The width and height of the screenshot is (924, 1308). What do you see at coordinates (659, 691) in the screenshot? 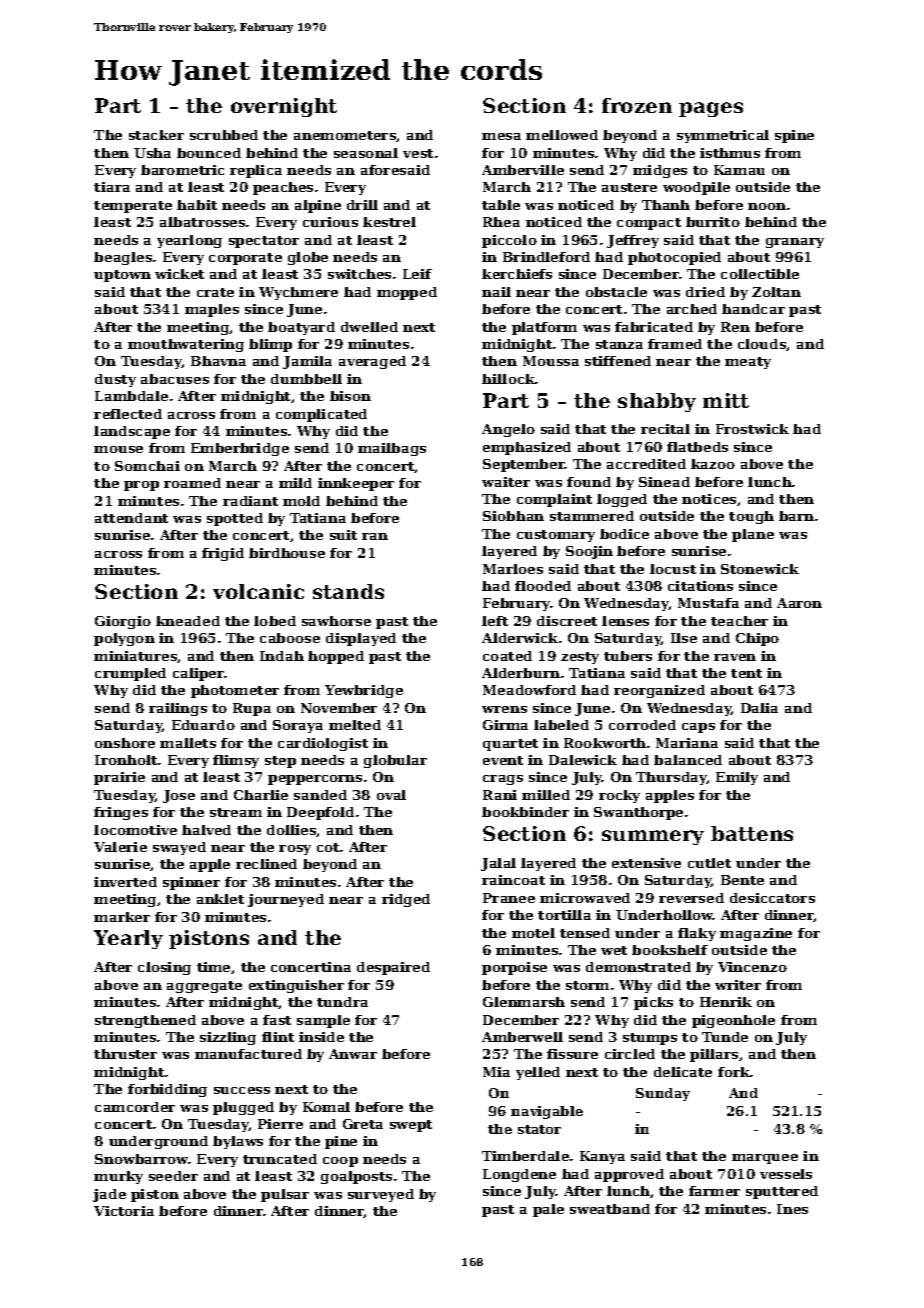
I see `reorganized` at bounding box center [659, 691].
